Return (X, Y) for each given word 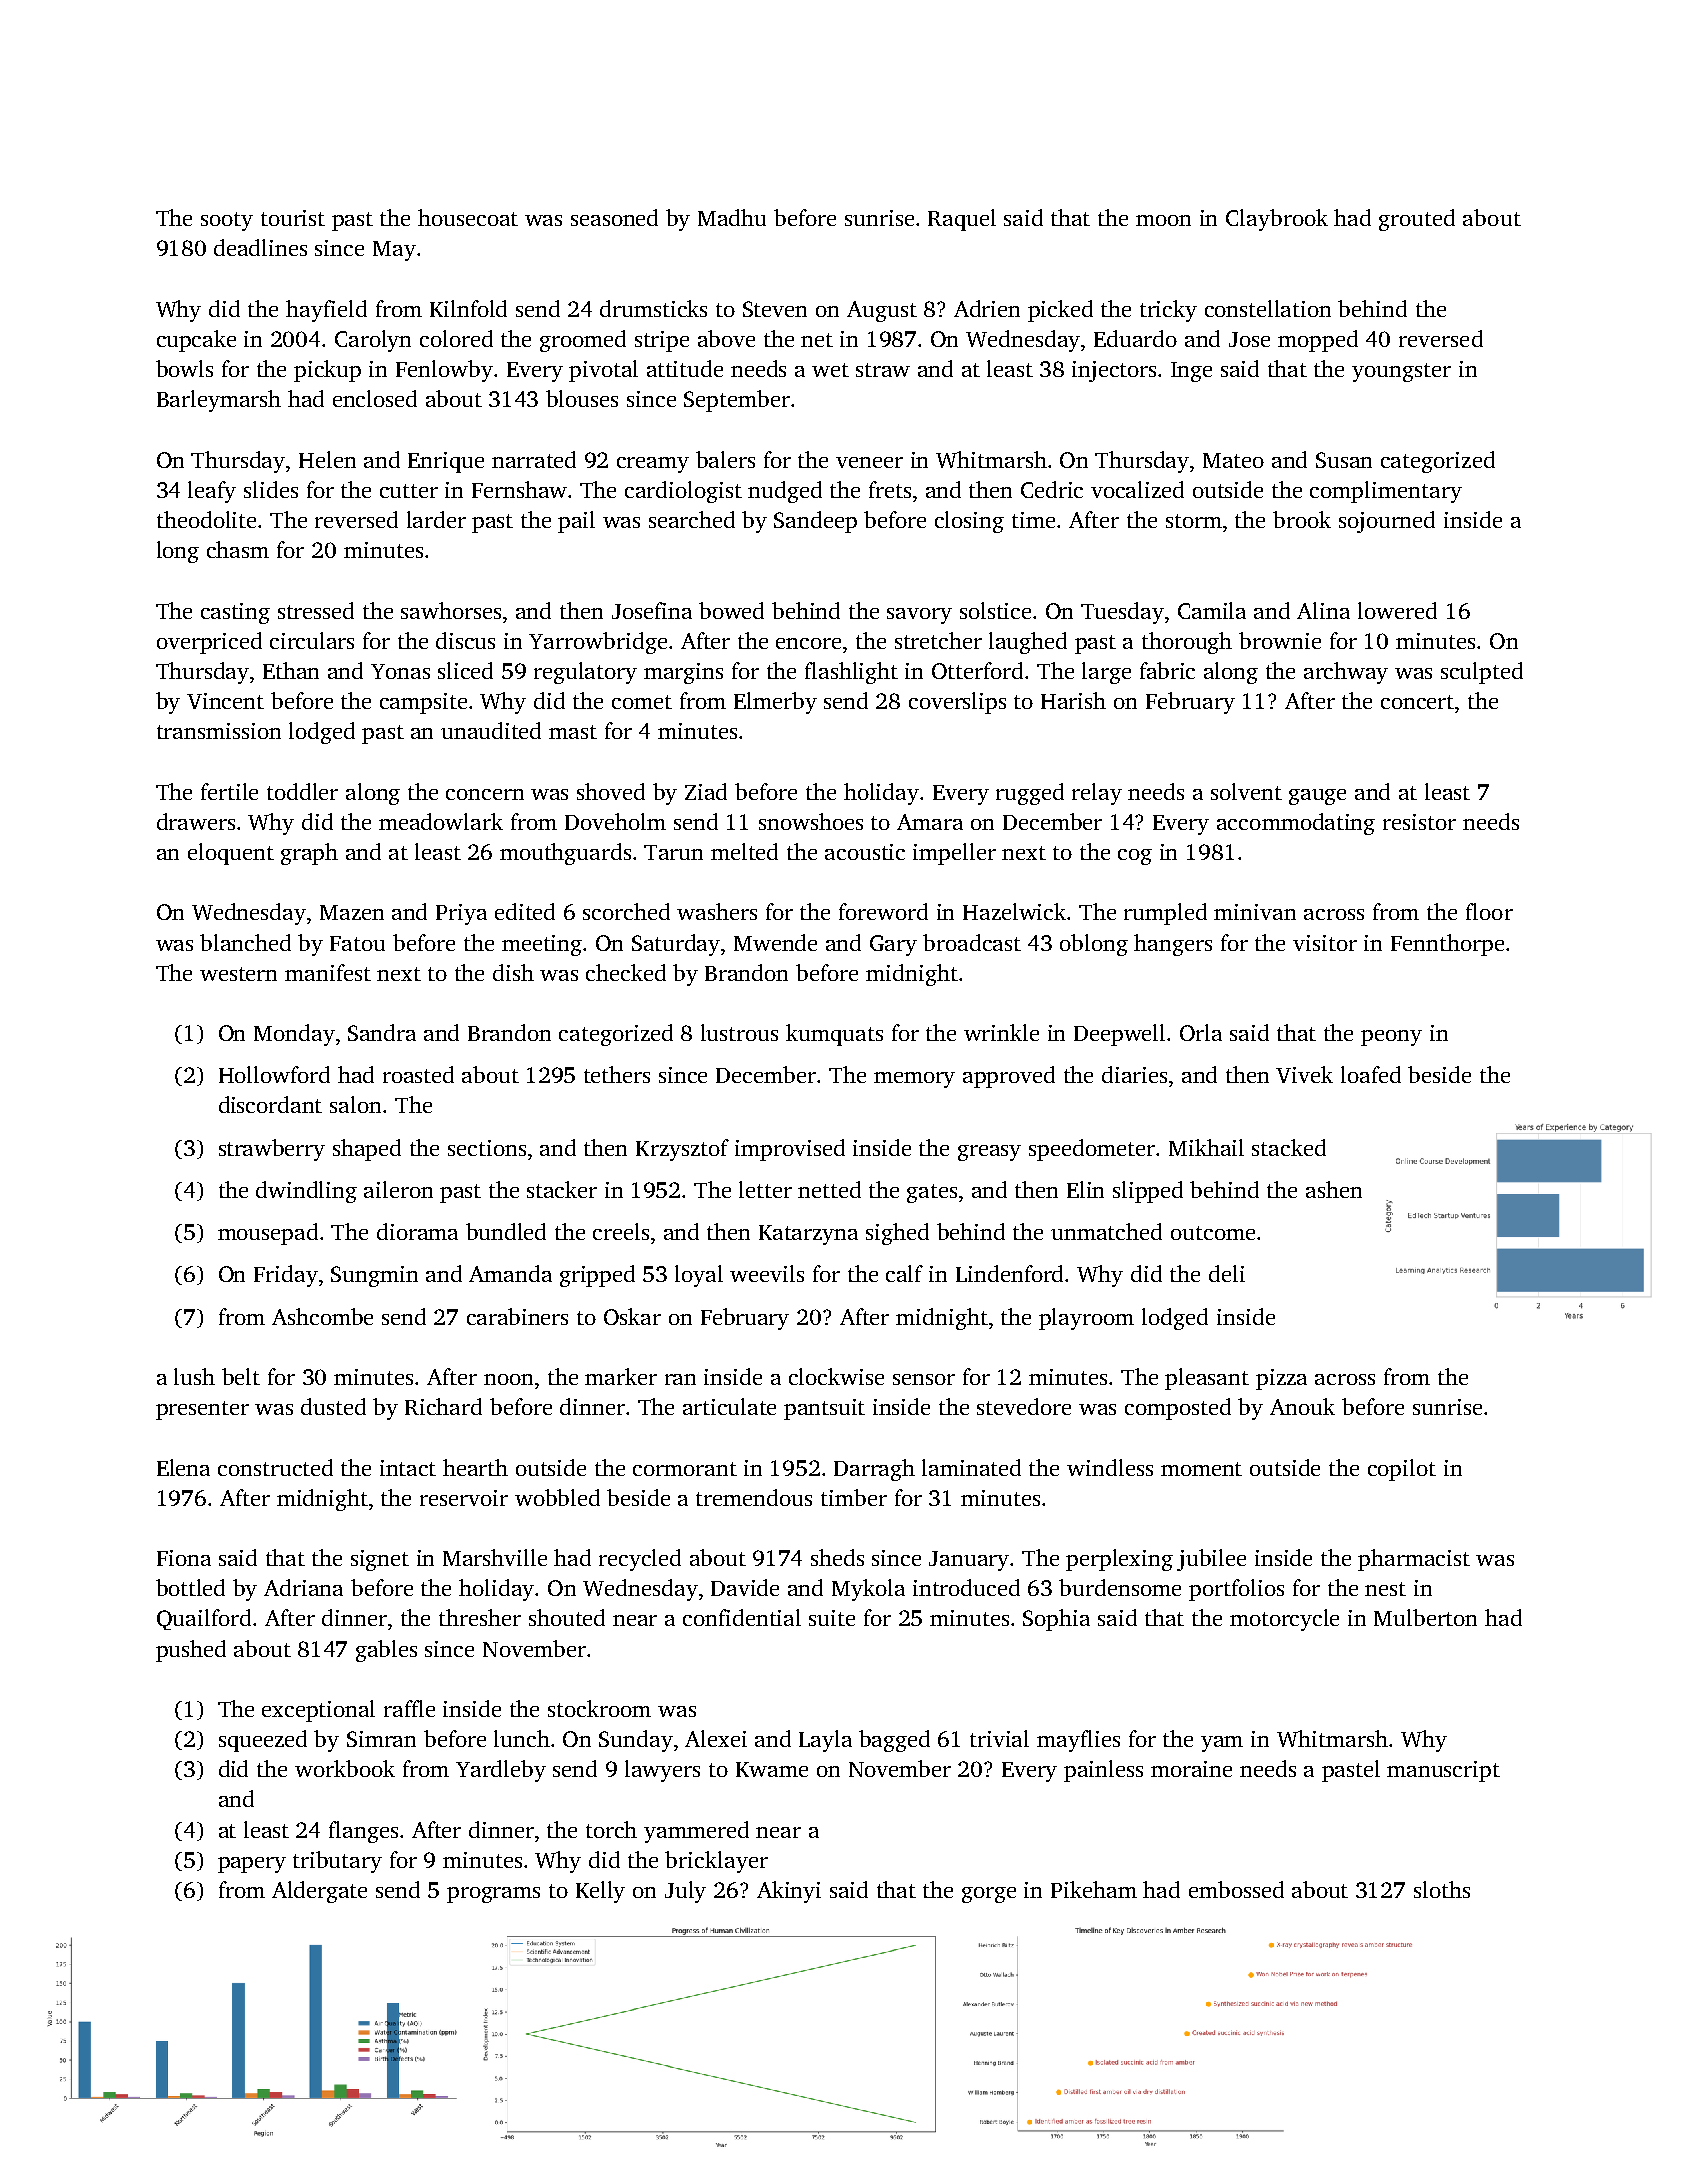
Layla (825, 1741)
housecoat (468, 217)
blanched (245, 942)
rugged (1030, 794)
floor (1489, 911)
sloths (1442, 1889)
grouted (1417, 220)
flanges (363, 1832)
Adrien (987, 308)
